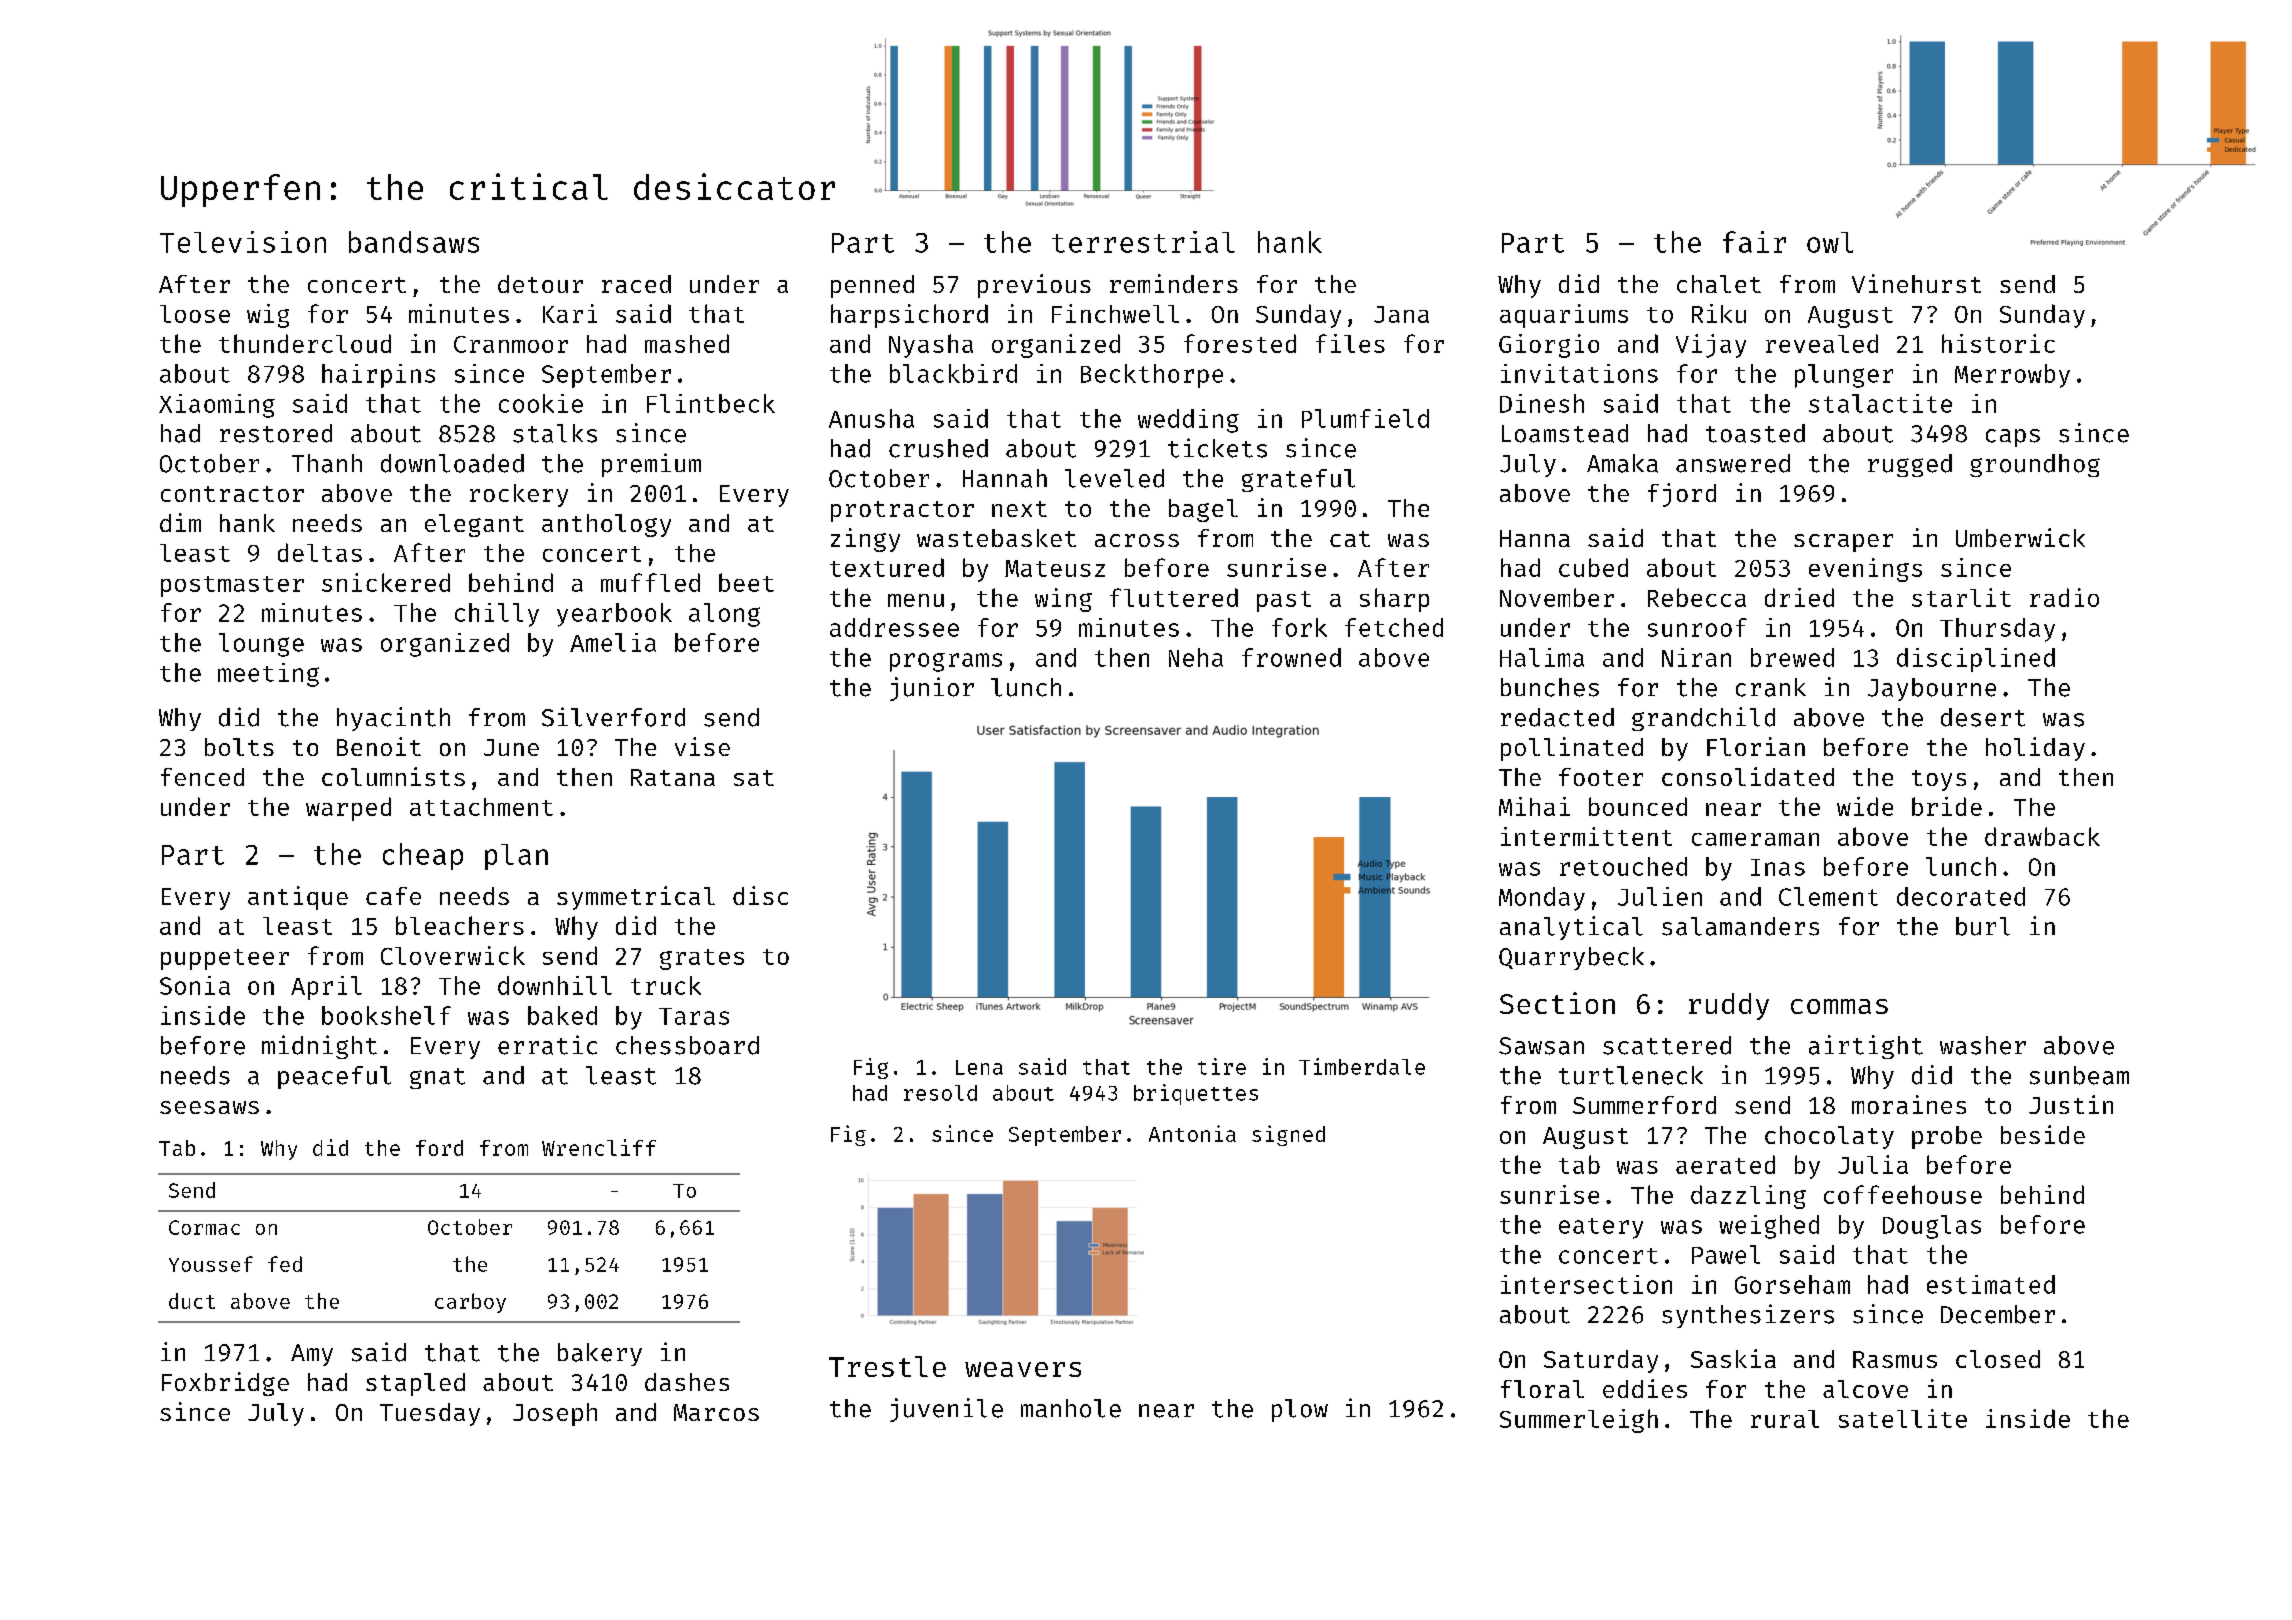 This screenshot has width=2292, height=1620. Describe the element at coordinates (1880, 403) in the screenshot. I see `stalactite` at that location.
